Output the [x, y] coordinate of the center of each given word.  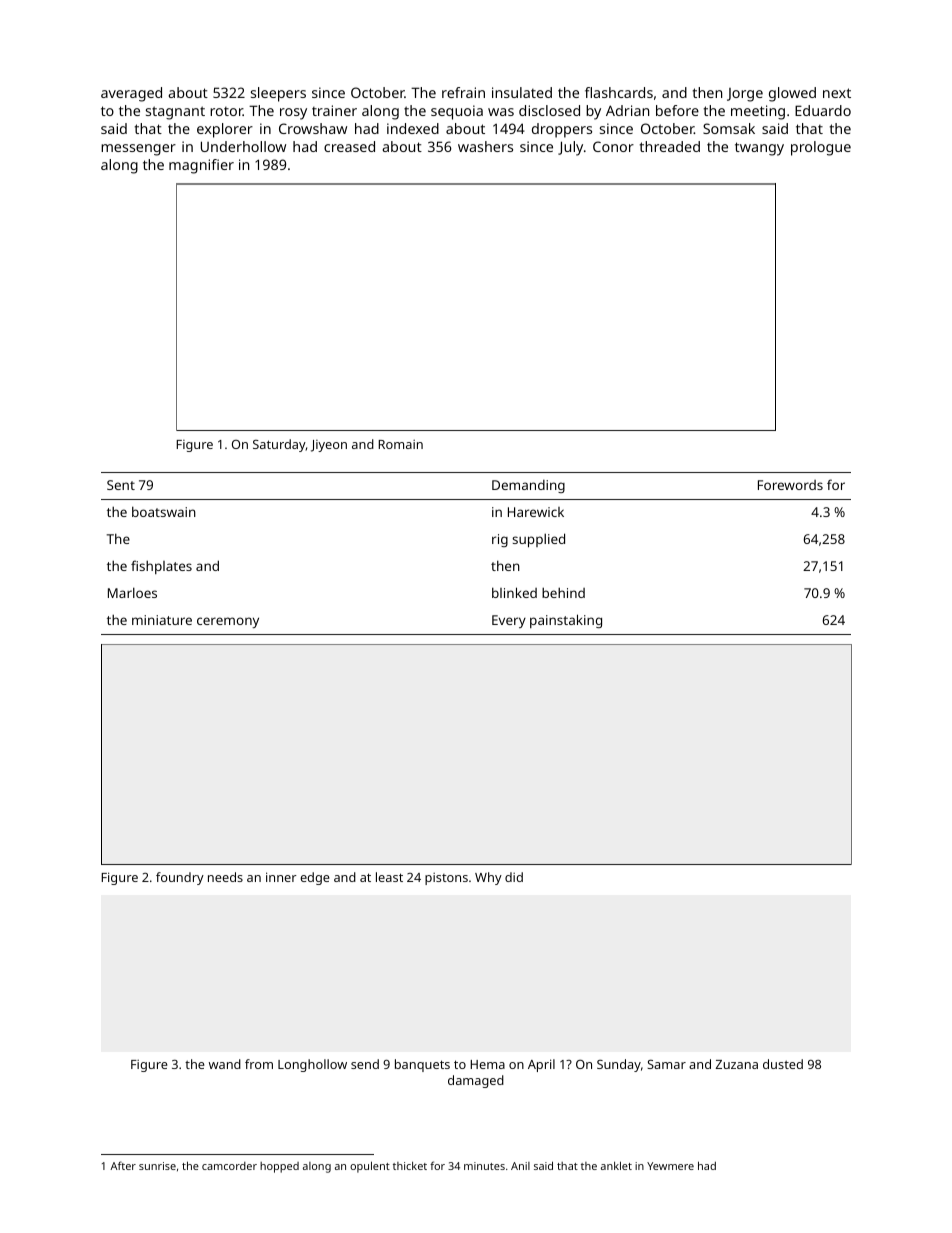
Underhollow [243, 146]
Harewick [536, 512]
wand [225, 1064]
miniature [162, 620]
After [123, 1165]
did [514, 877]
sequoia [457, 112]
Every [509, 621]
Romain [400, 444]
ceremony [228, 622]
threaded [670, 146]
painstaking [566, 621]
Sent [121, 485]
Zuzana [737, 1064]
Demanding [528, 486]
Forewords [790, 485]
